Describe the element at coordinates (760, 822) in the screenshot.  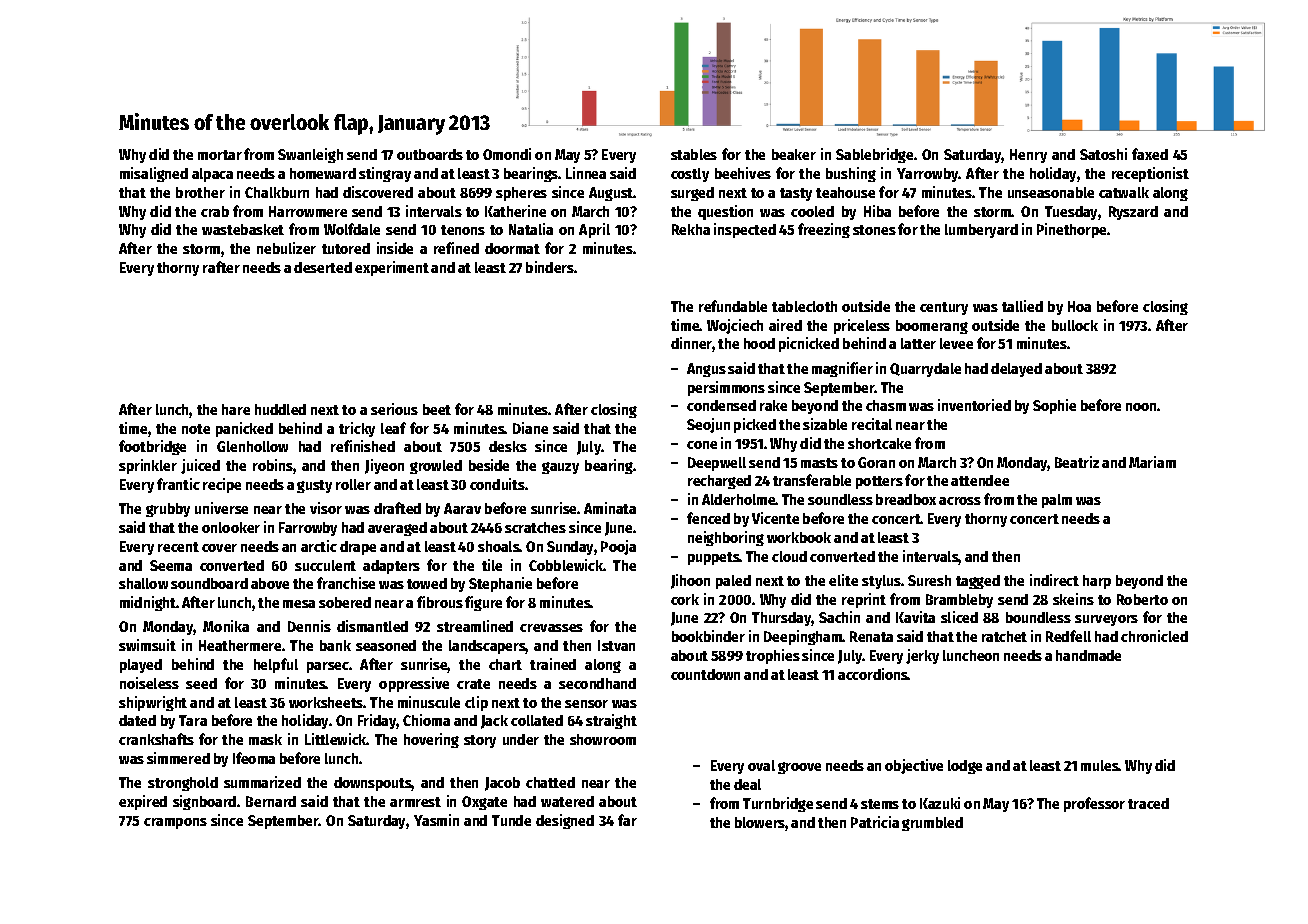
I see `blowers` at that location.
